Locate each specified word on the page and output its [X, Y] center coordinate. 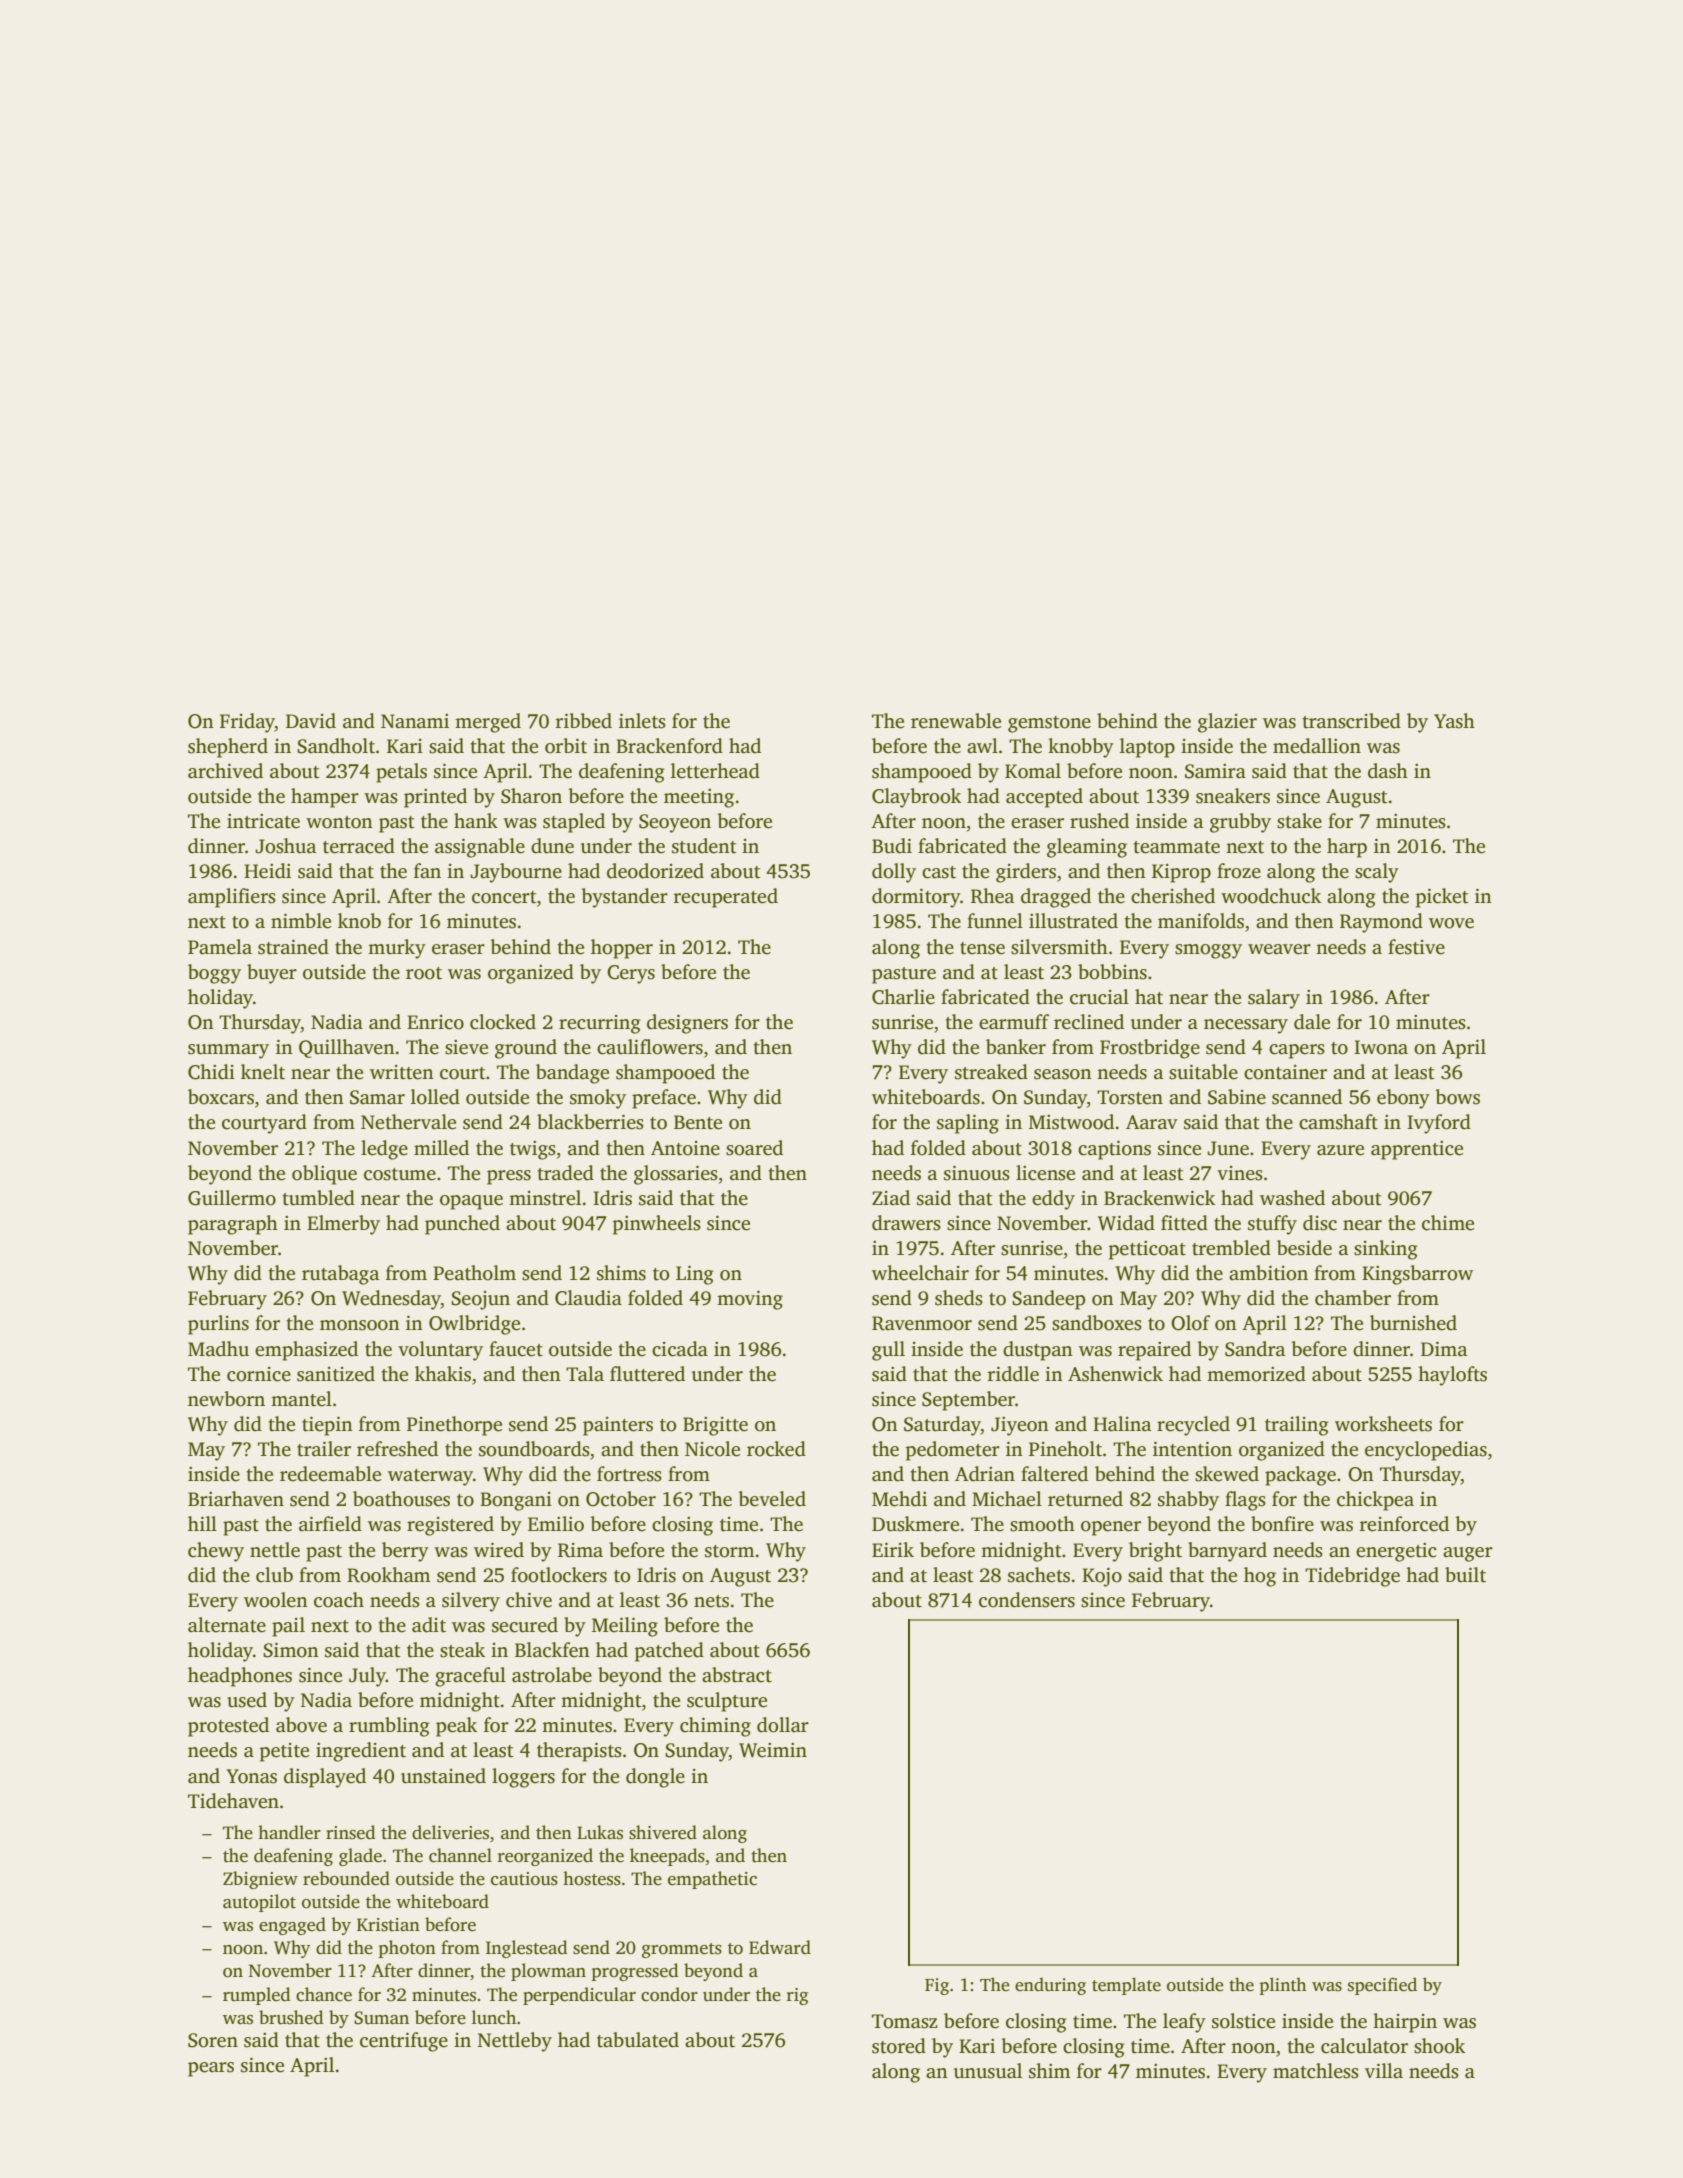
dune [552, 846]
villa [1384, 2071]
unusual [988, 2071]
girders [1026, 873]
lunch [494, 2017]
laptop [1147, 748]
